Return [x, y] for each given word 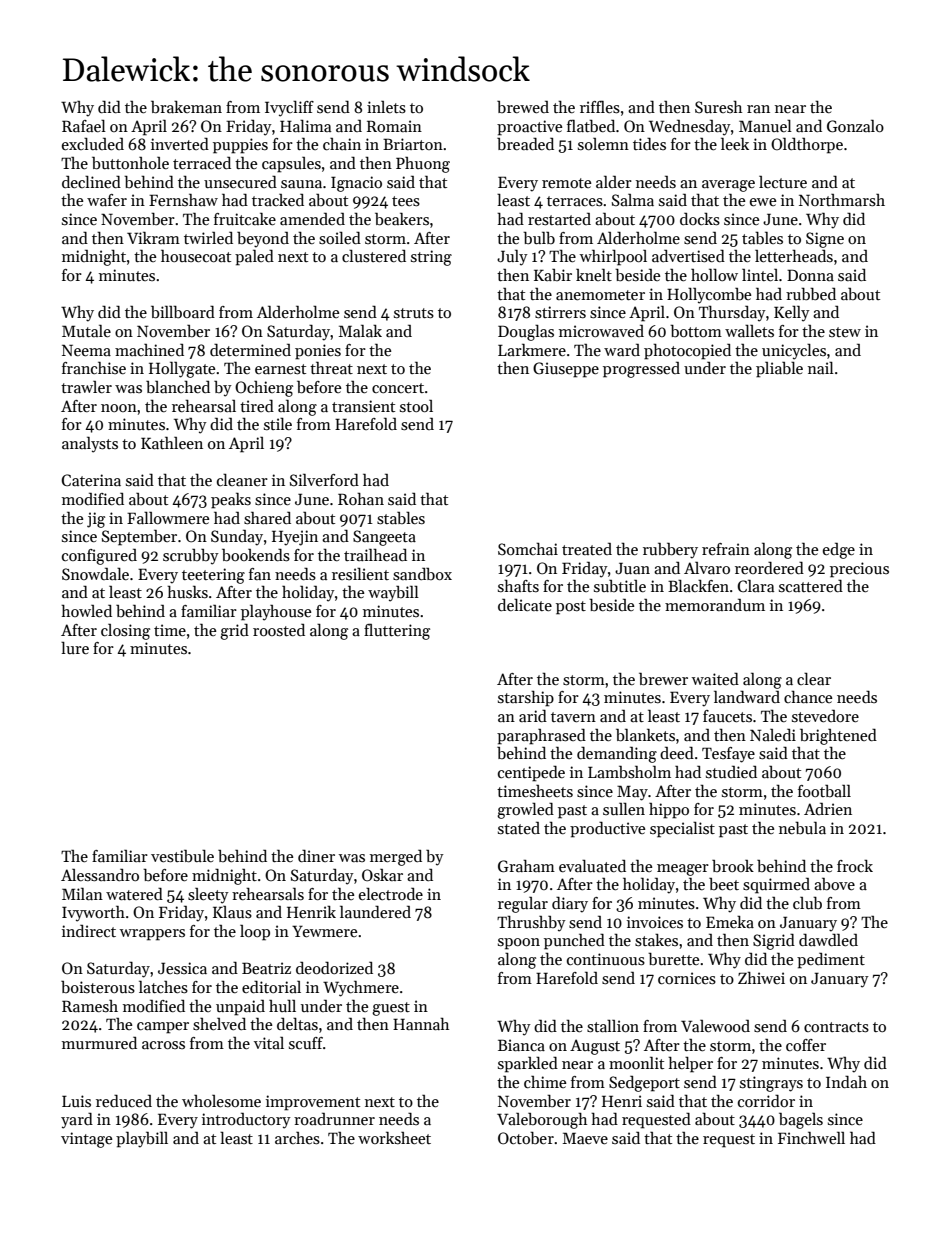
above [834, 884]
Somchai [528, 549]
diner [316, 856]
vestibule [182, 856]
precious [859, 570]
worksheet [394, 1137]
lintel [760, 275]
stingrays [771, 1084]
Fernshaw [183, 200]
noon [119, 408]
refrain [726, 549]
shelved [219, 1024]
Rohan [361, 499]
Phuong [423, 164]
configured [99, 557]
